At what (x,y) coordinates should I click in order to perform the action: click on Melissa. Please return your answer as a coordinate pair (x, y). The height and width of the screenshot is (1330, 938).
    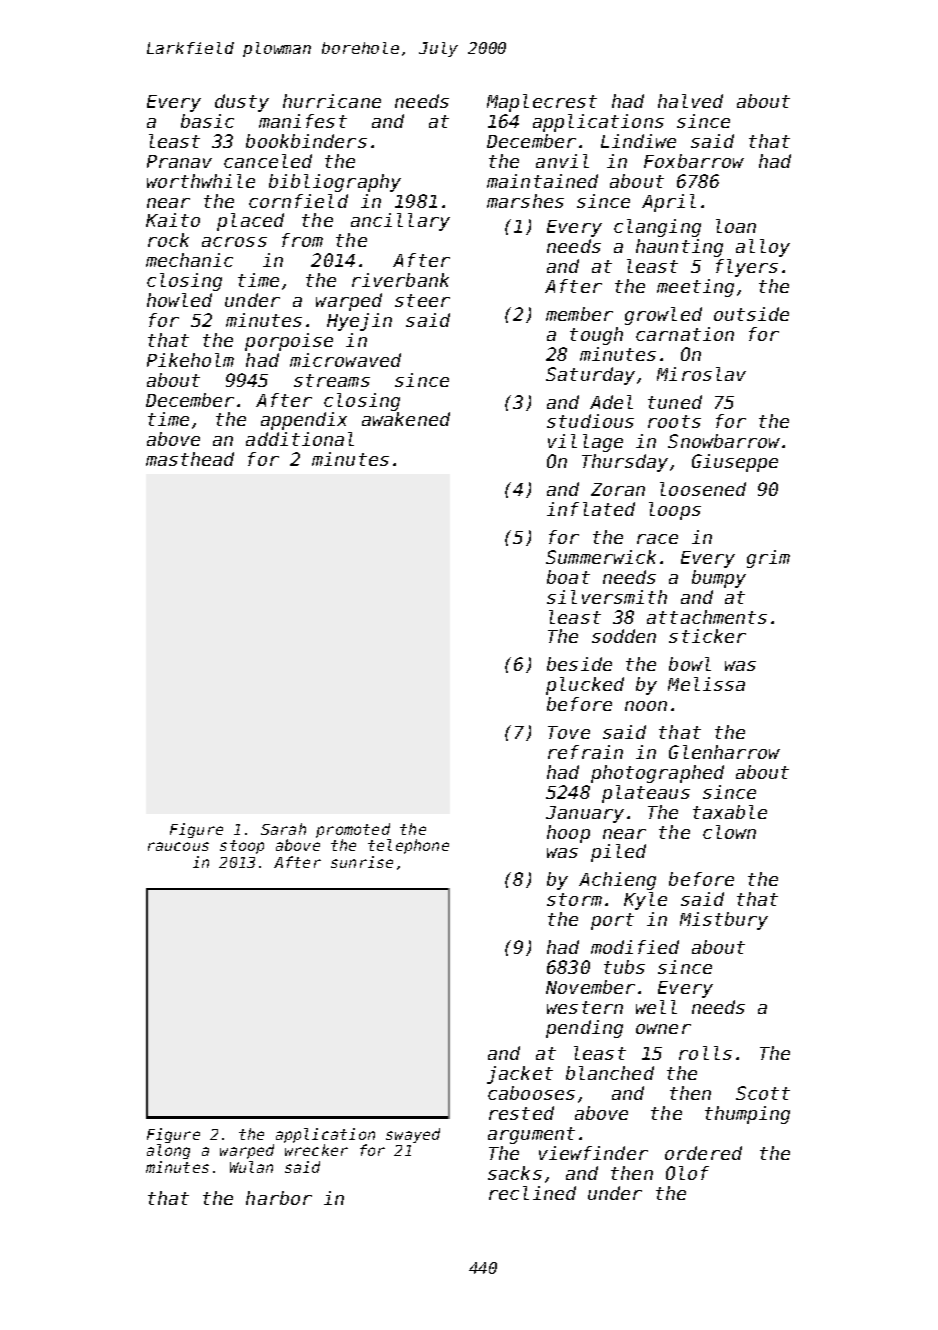
    Looking at the image, I should click on (706, 684).
